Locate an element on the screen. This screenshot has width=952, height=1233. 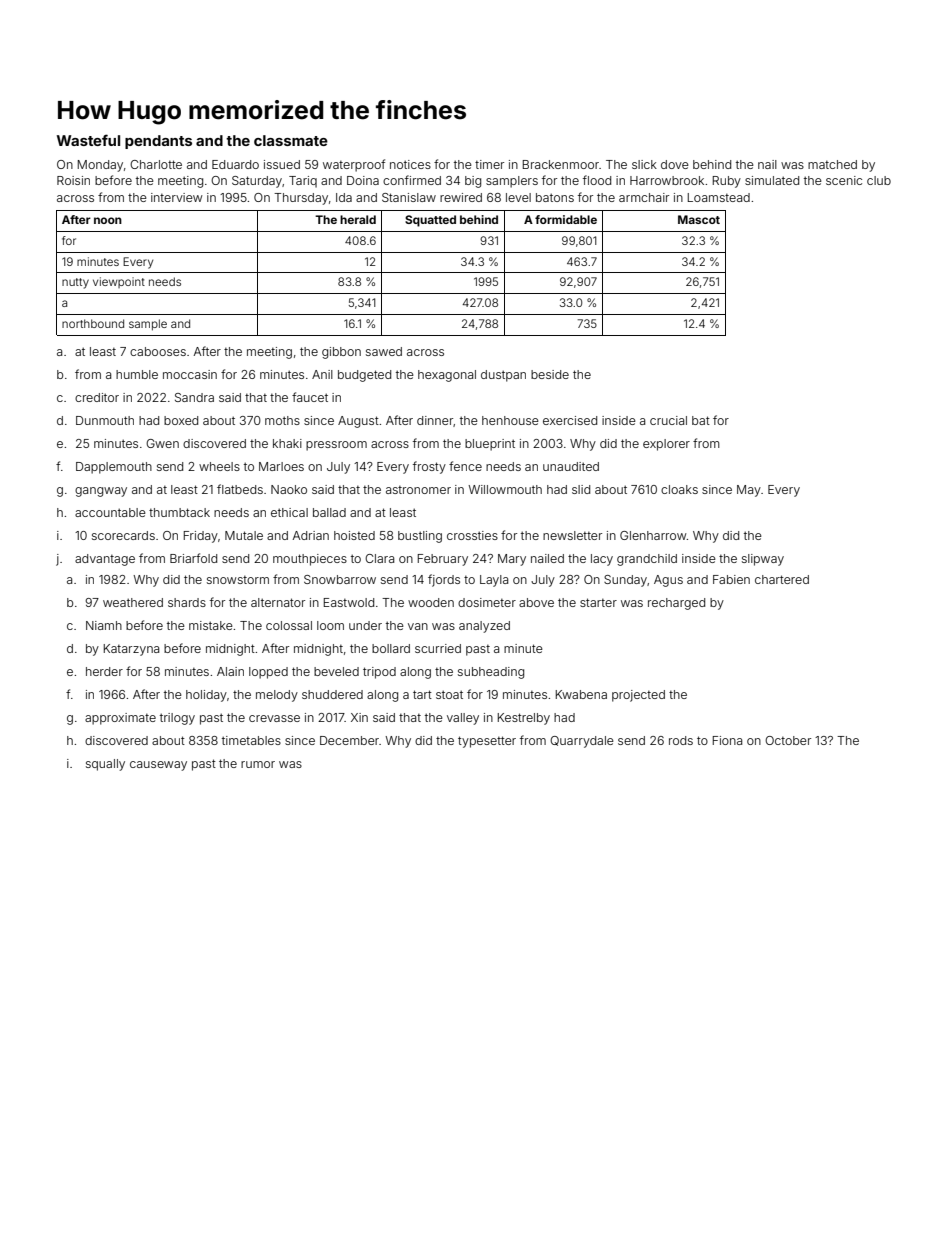
Mascot is located at coordinates (699, 219).
